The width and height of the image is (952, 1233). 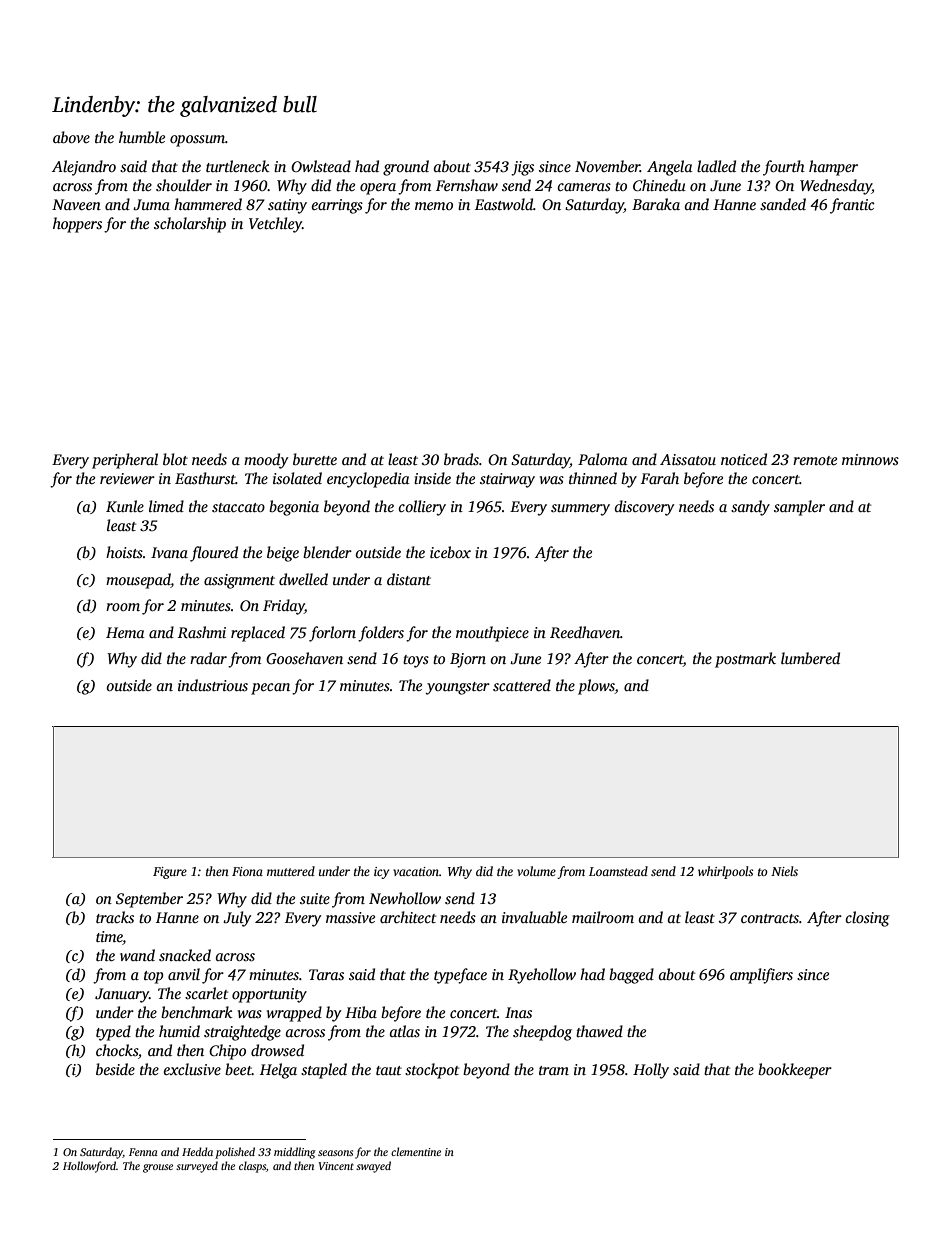 What do you see at coordinates (408, 917) in the image?
I see `architect` at bounding box center [408, 917].
